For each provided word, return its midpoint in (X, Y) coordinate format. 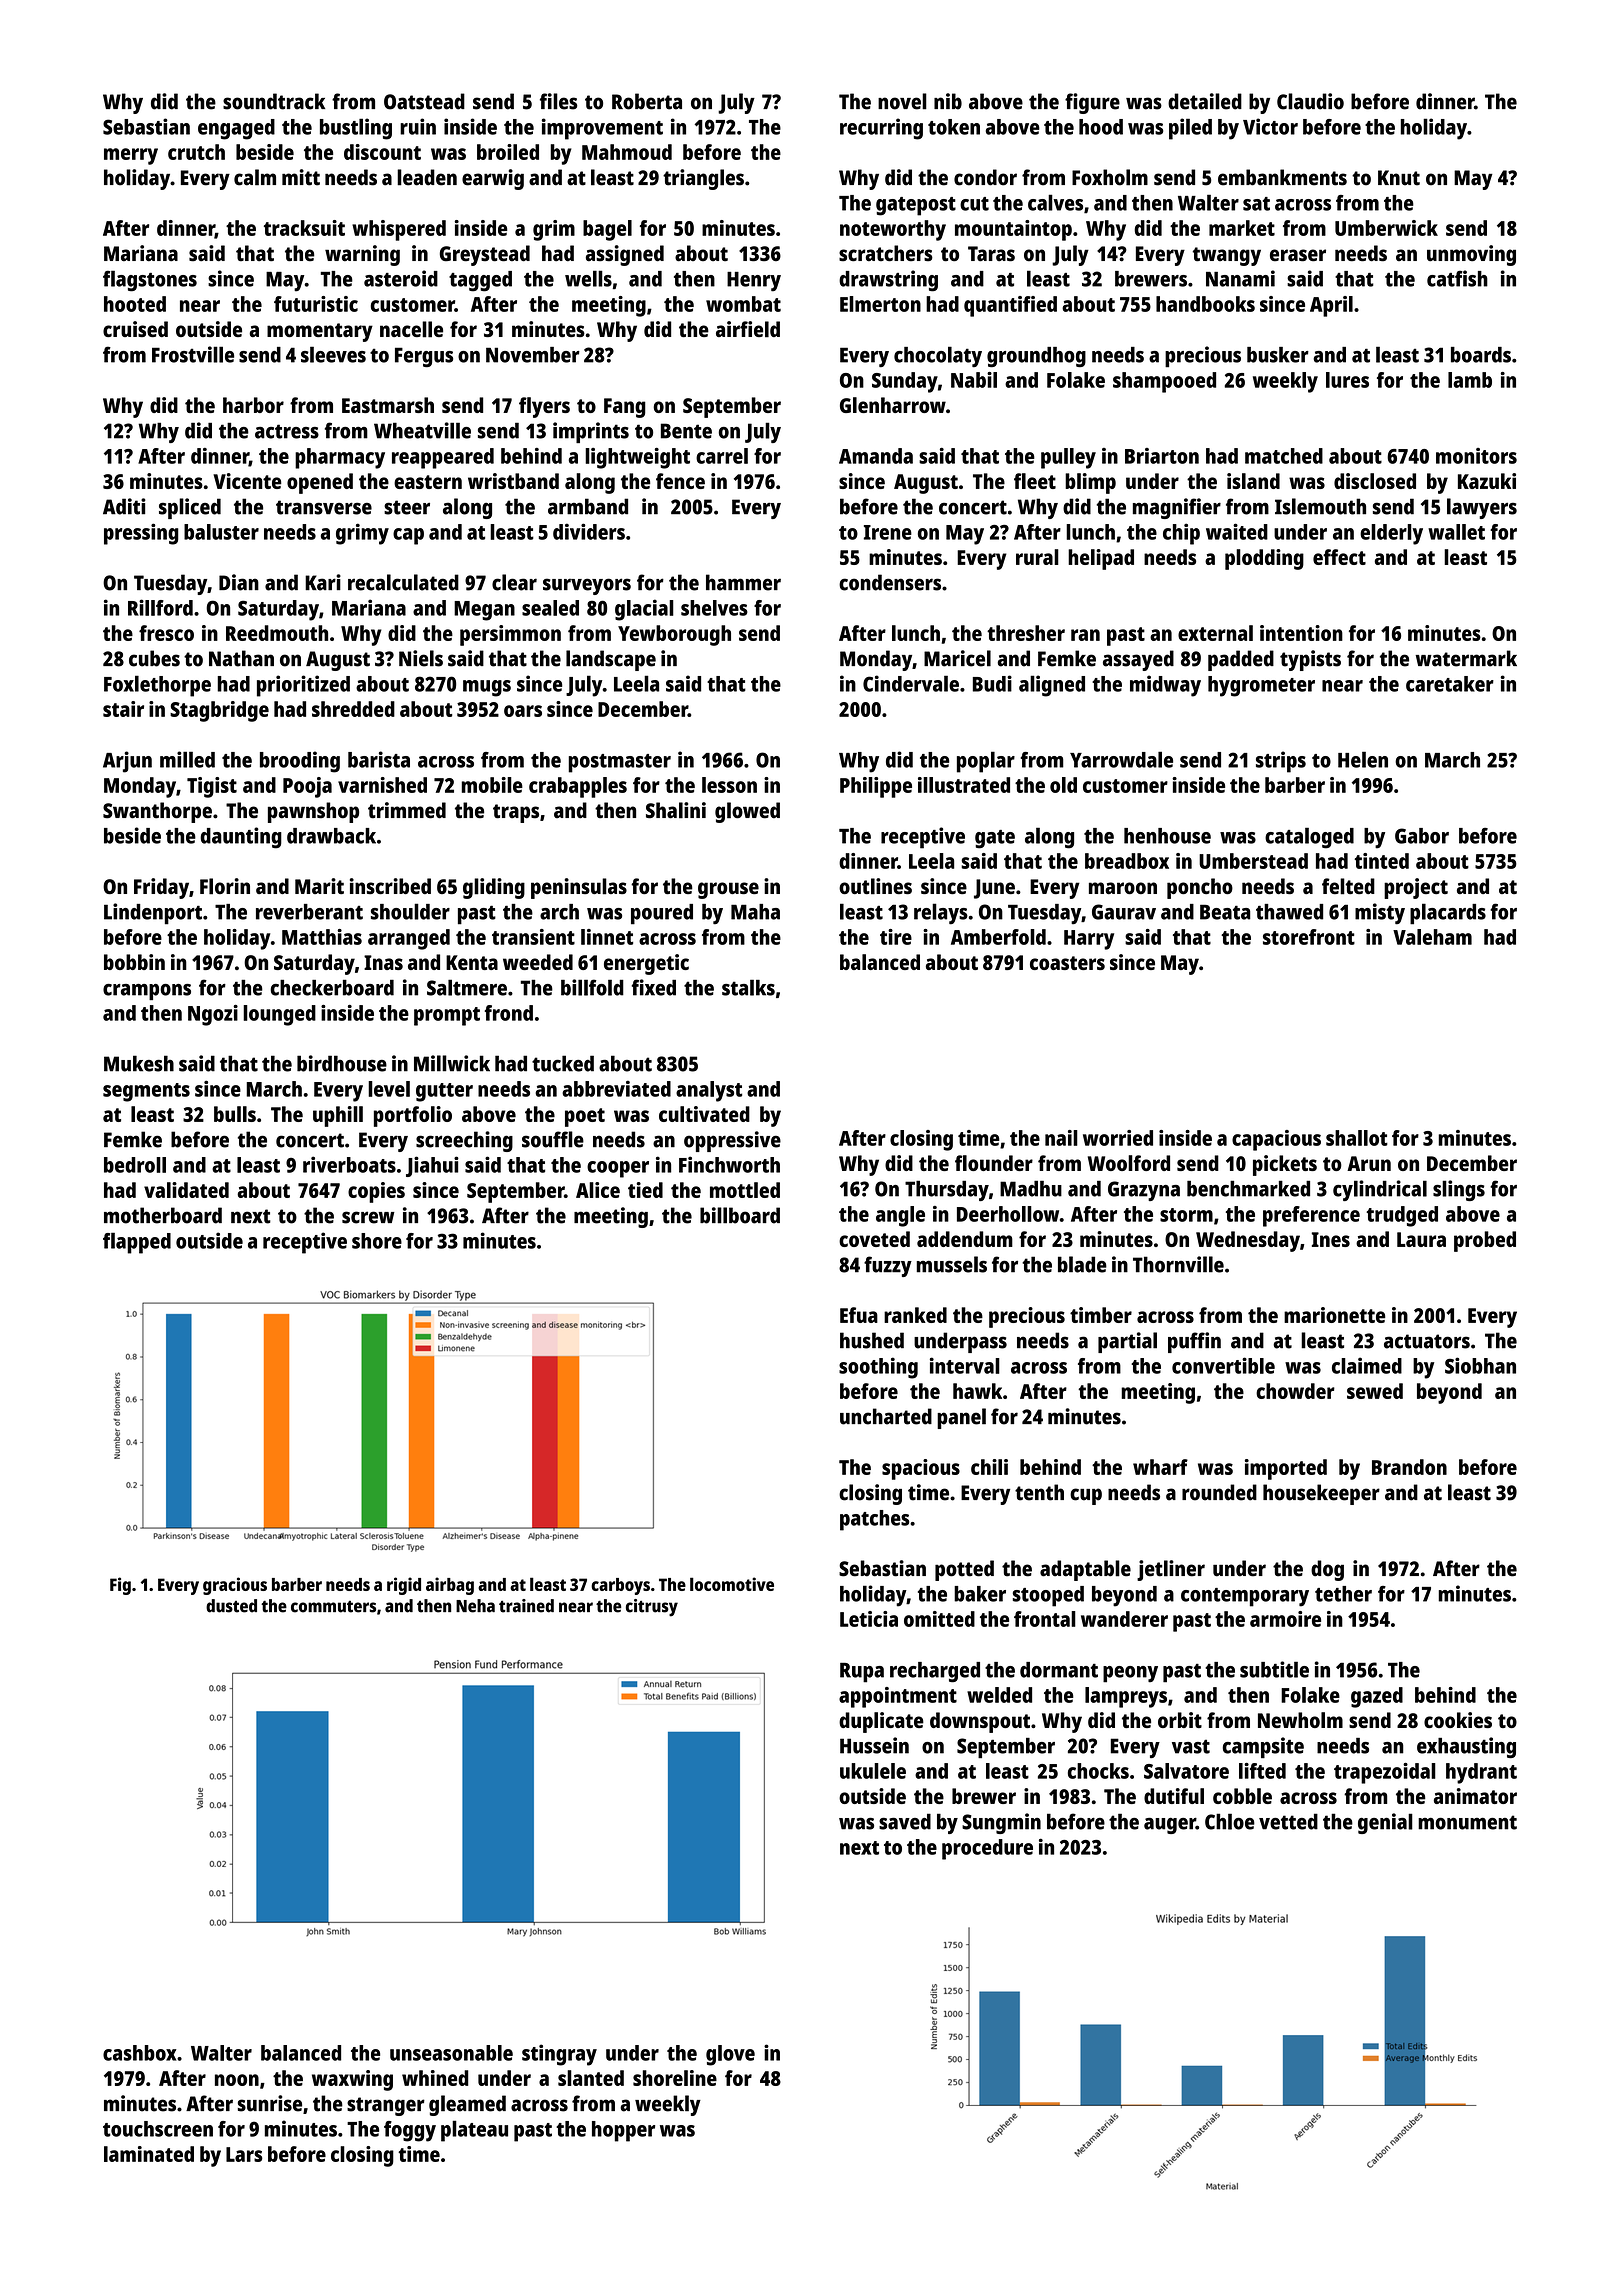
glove (730, 2055)
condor (985, 177)
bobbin (134, 962)
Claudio (1310, 101)
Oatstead (424, 101)
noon (237, 2080)
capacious (1276, 1140)
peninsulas (579, 888)
